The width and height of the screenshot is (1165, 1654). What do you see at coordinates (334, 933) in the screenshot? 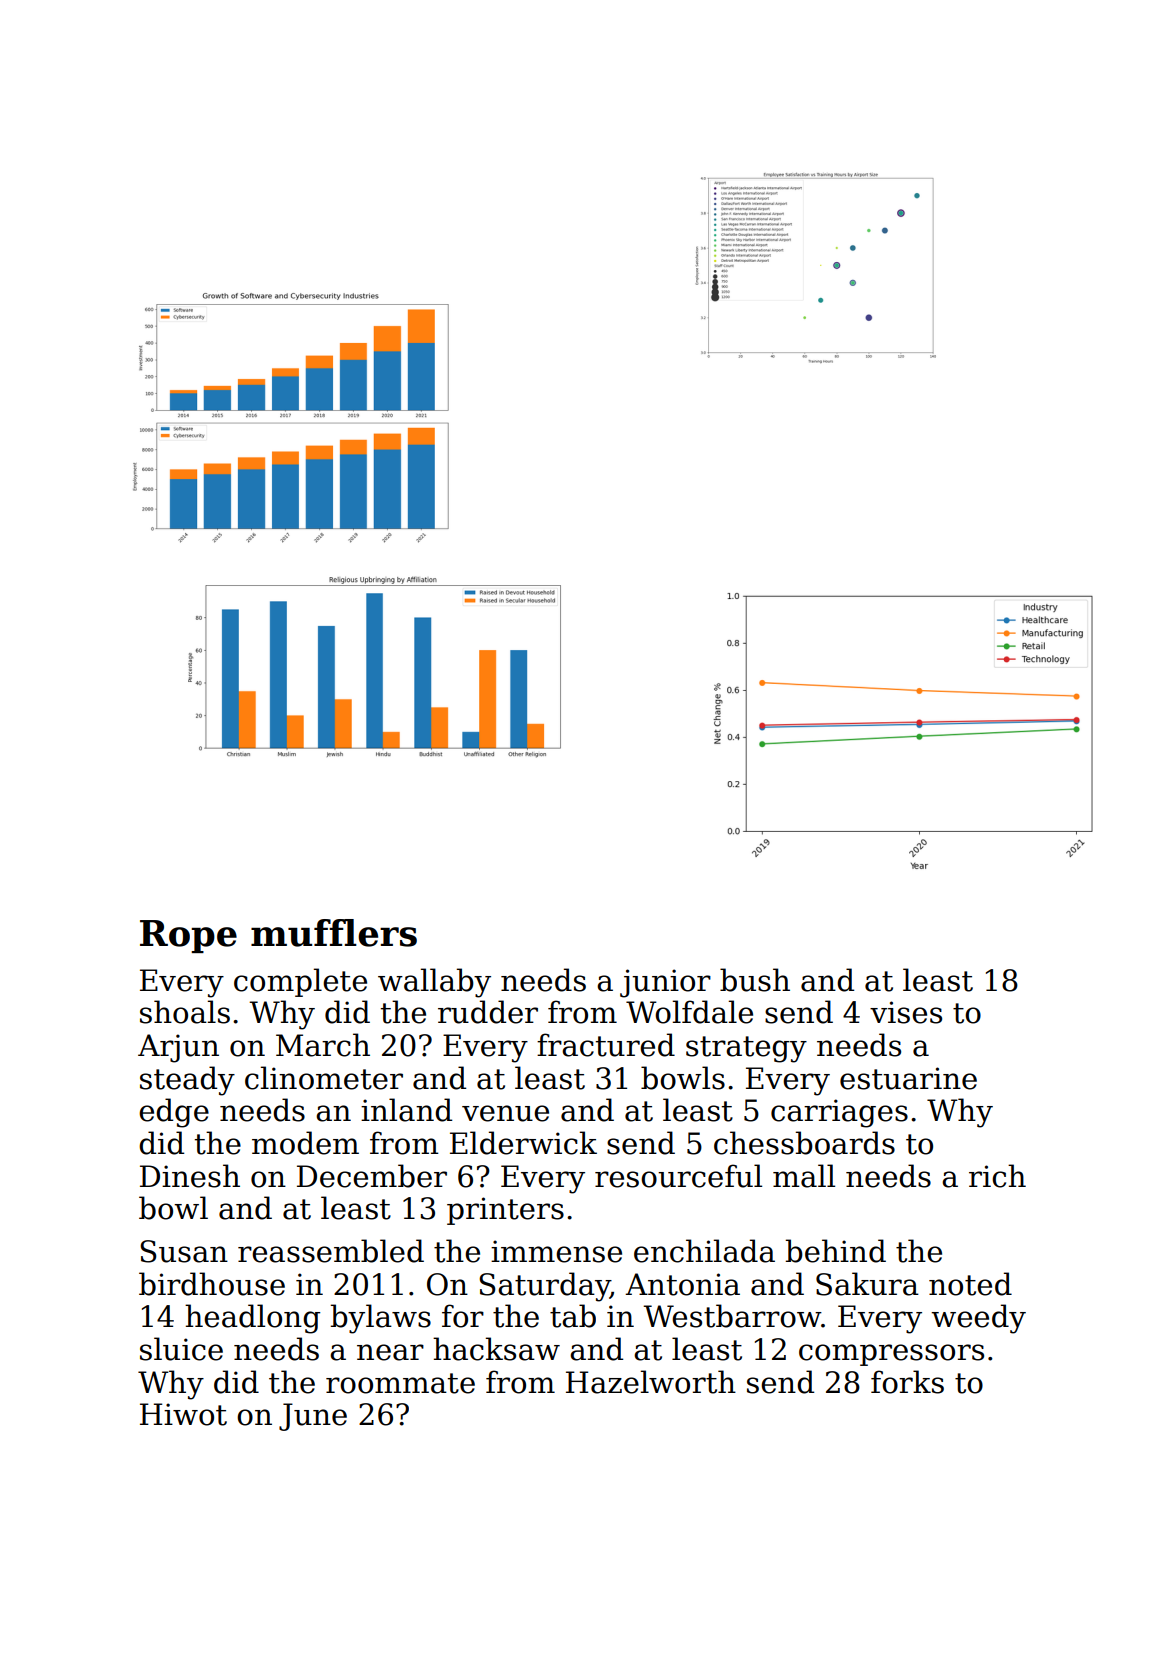
I see `mufflers` at bounding box center [334, 933].
